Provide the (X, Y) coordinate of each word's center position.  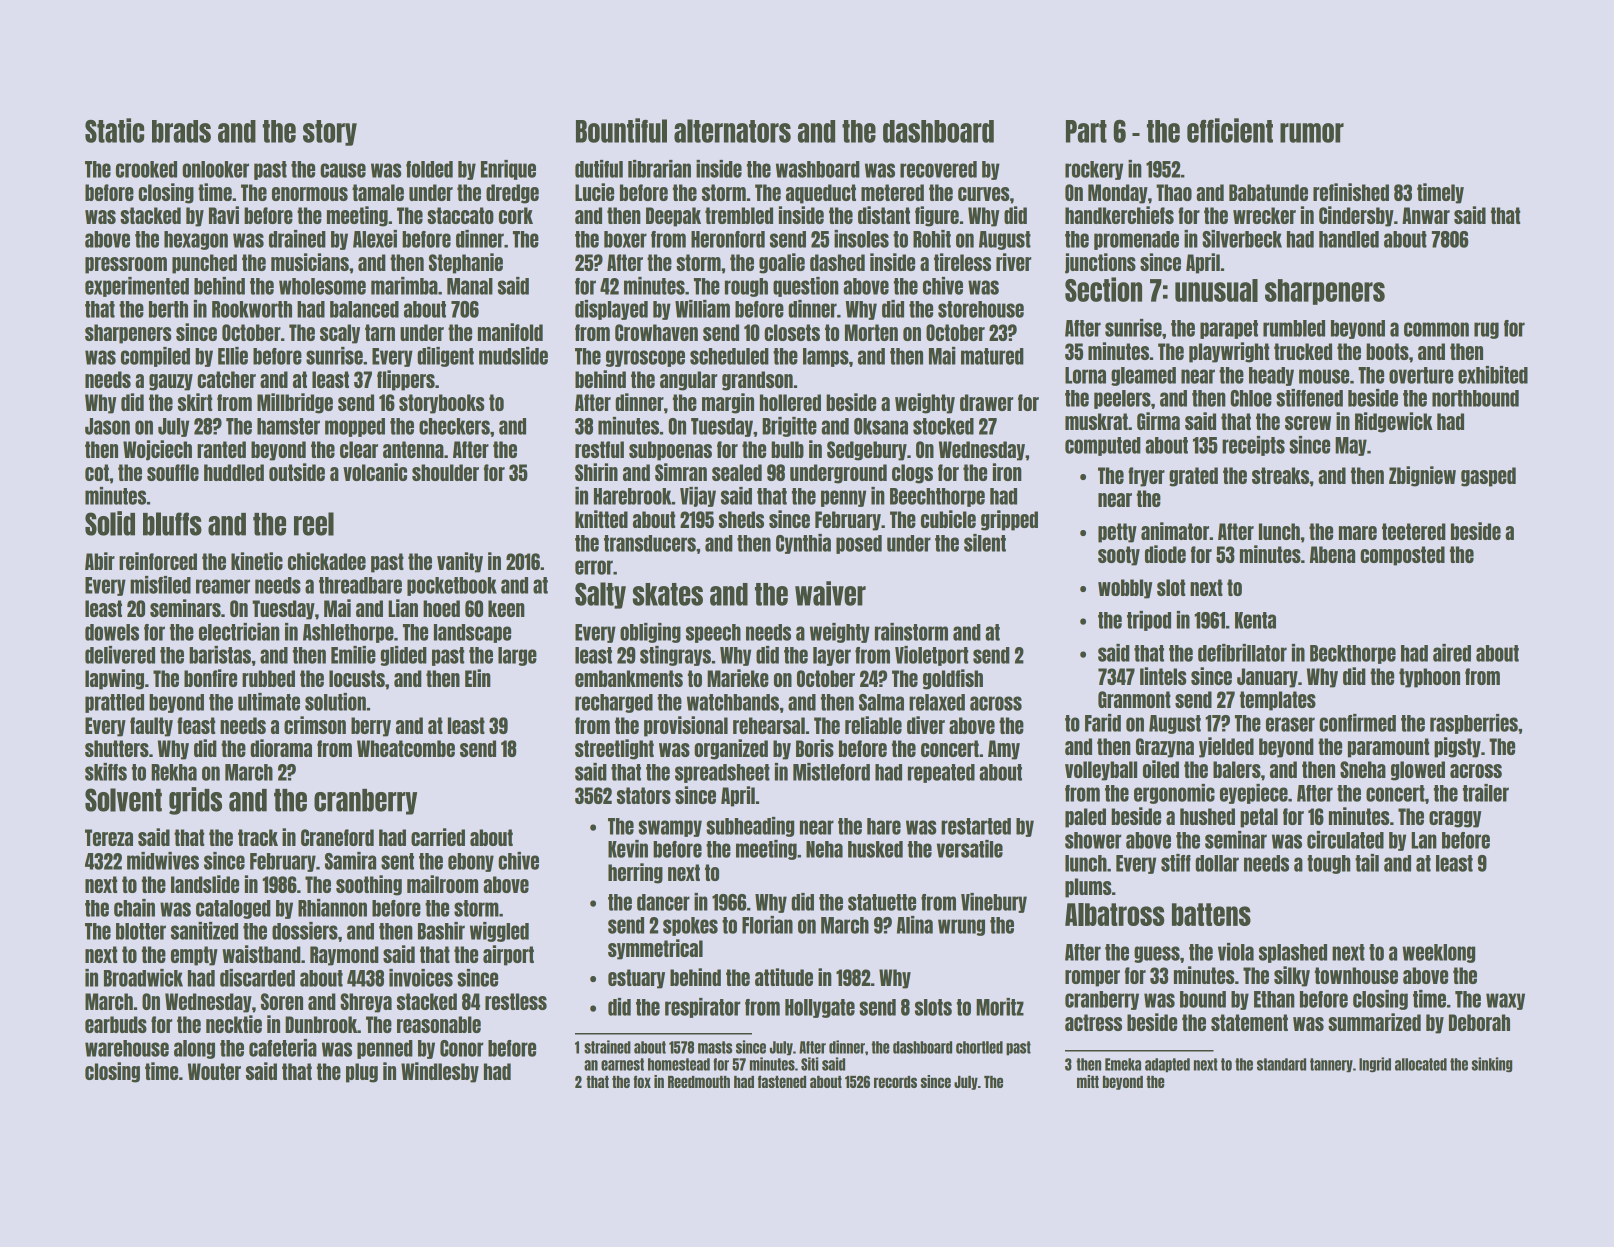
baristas (220, 655)
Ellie (233, 356)
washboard (818, 169)
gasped (1488, 477)
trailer (1486, 793)
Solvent (123, 800)
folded (429, 169)
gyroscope (645, 358)
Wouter (214, 1071)
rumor (1312, 133)
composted (1402, 556)
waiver (830, 593)
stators (644, 795)
